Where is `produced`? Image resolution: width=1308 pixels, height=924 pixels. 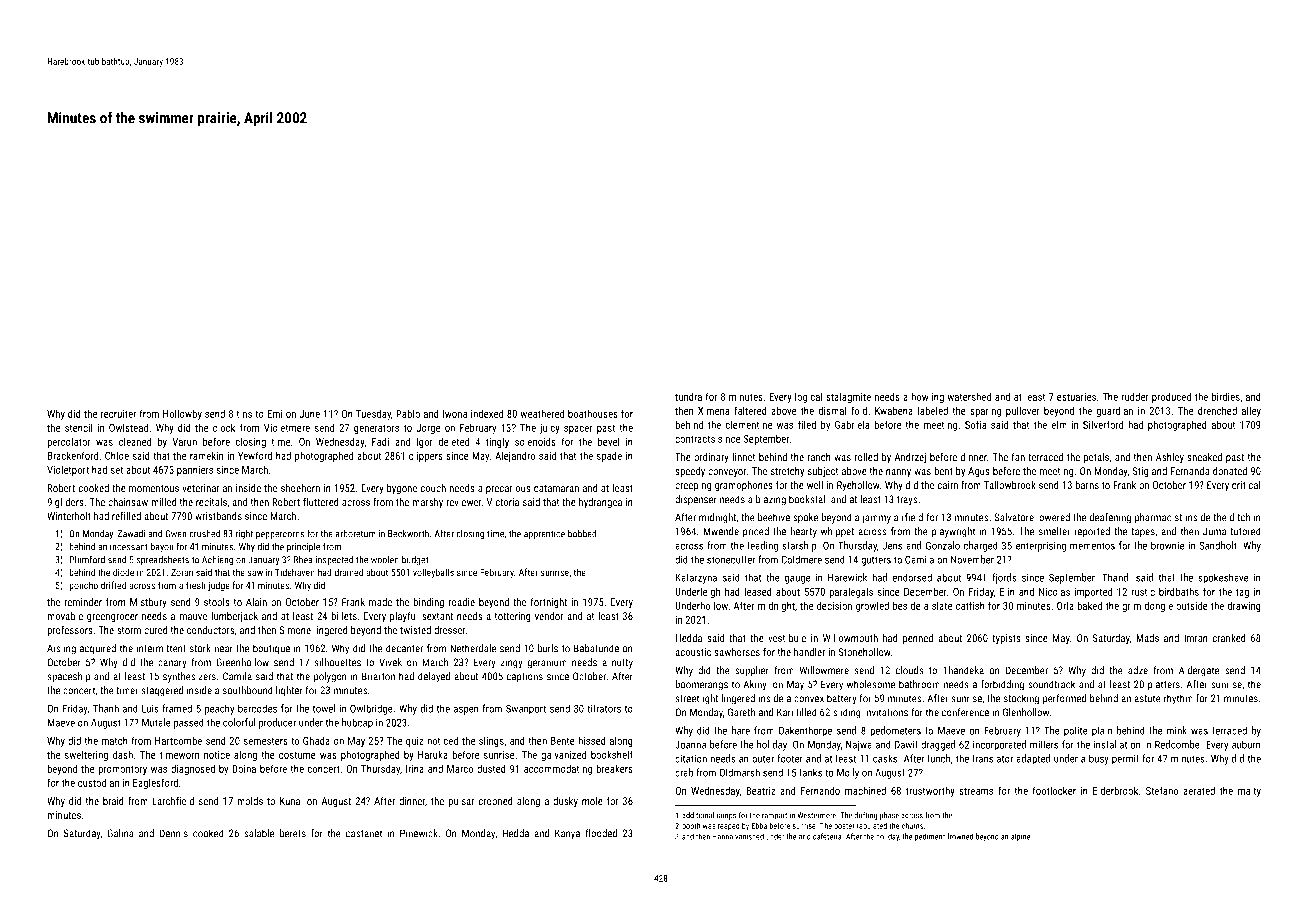 produced is located at coordinates (1171, 397).
